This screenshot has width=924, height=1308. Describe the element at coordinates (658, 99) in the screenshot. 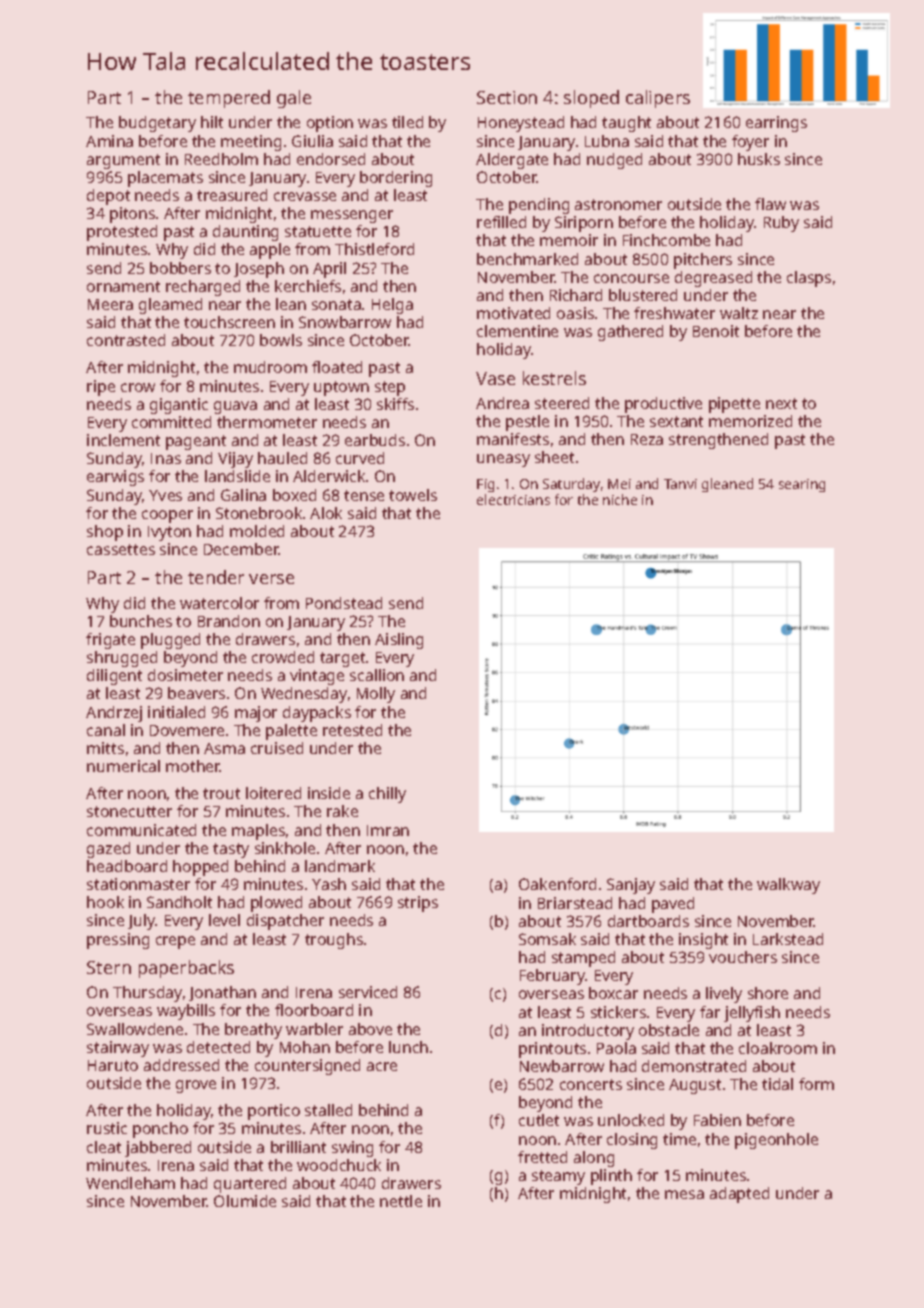

I see `calipers` at that location.
